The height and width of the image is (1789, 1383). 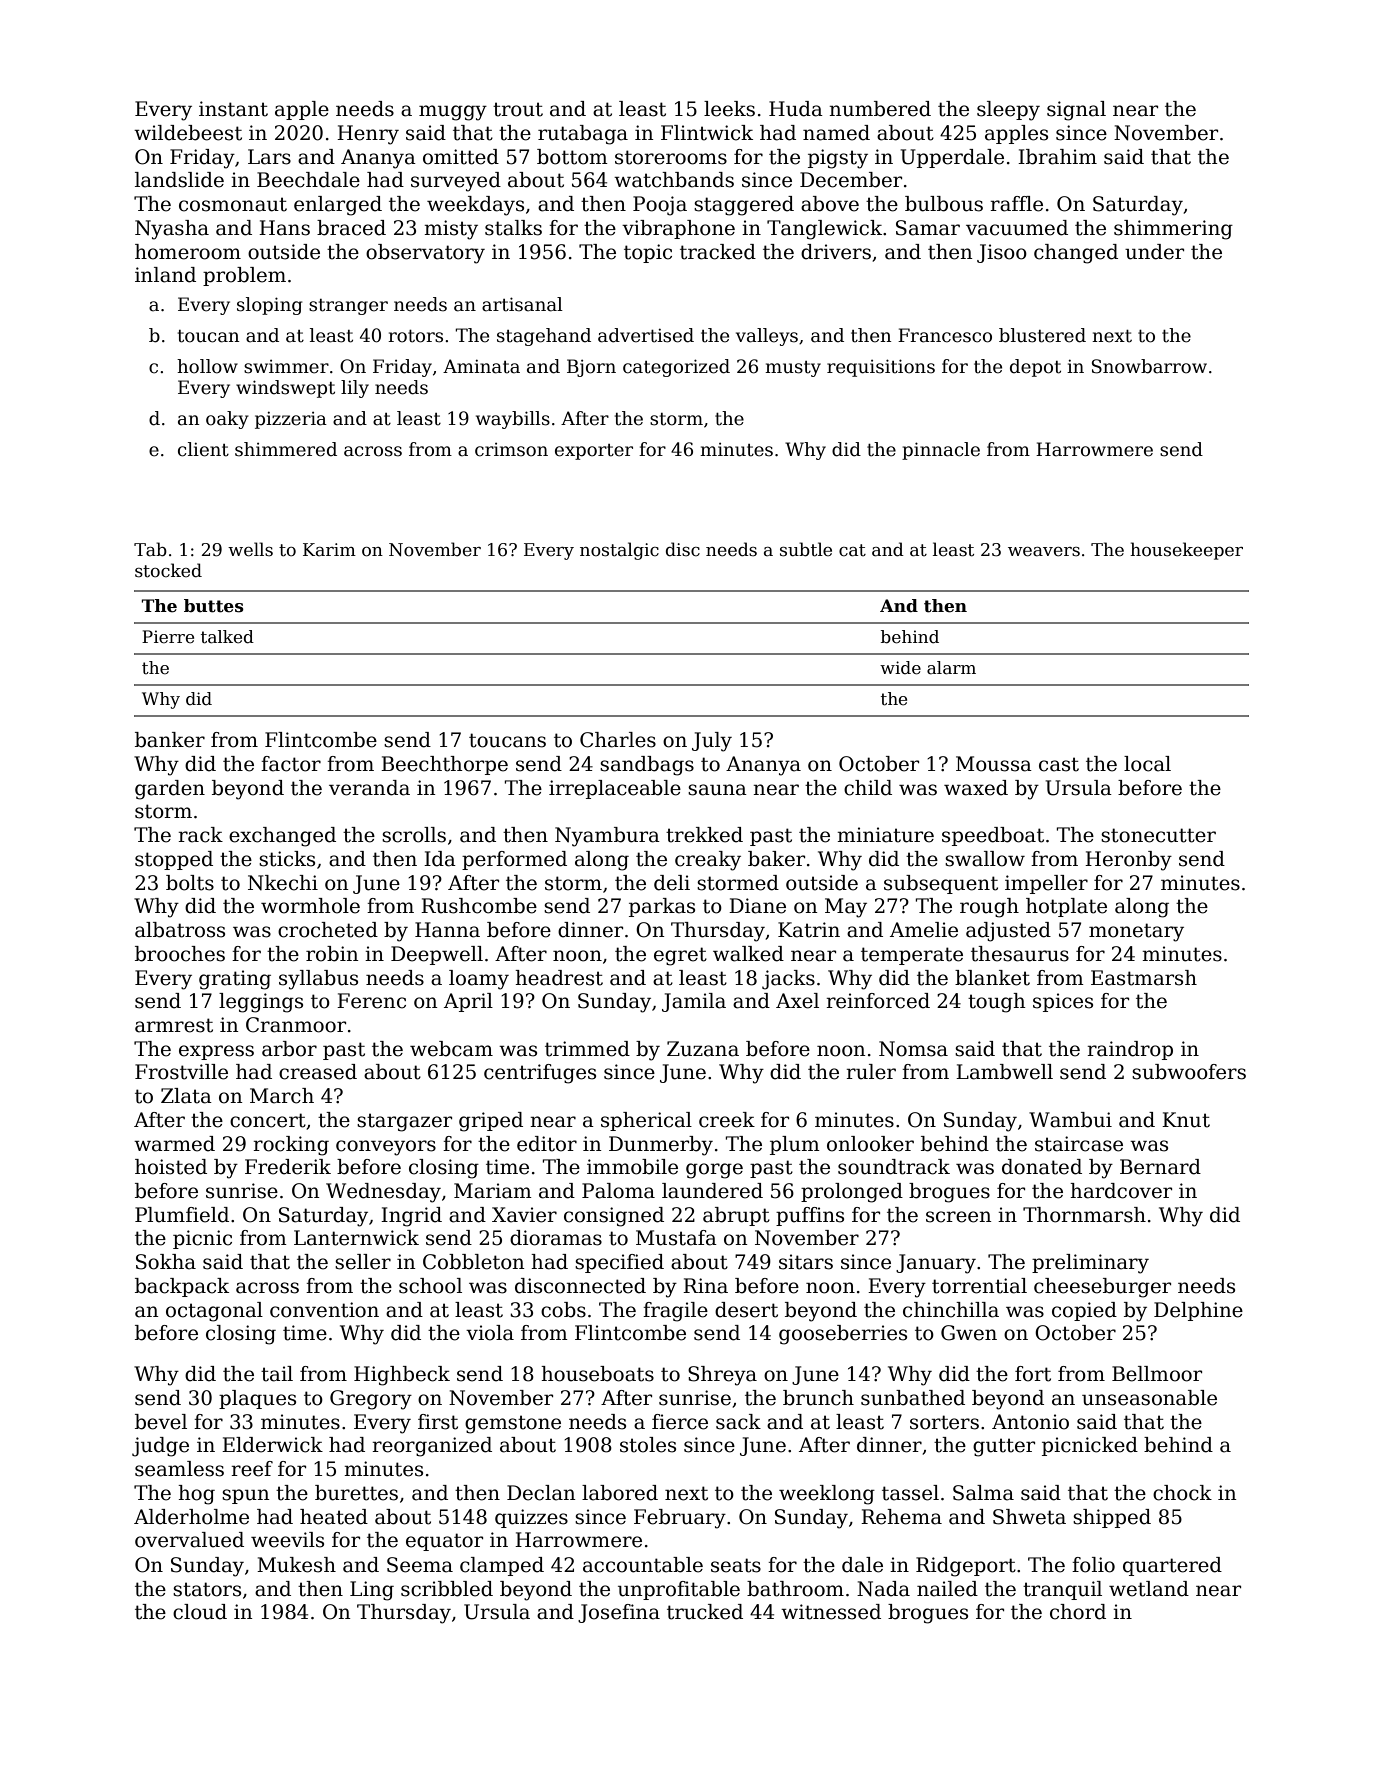 I want to click on instant, so click(x=233, y=109).
